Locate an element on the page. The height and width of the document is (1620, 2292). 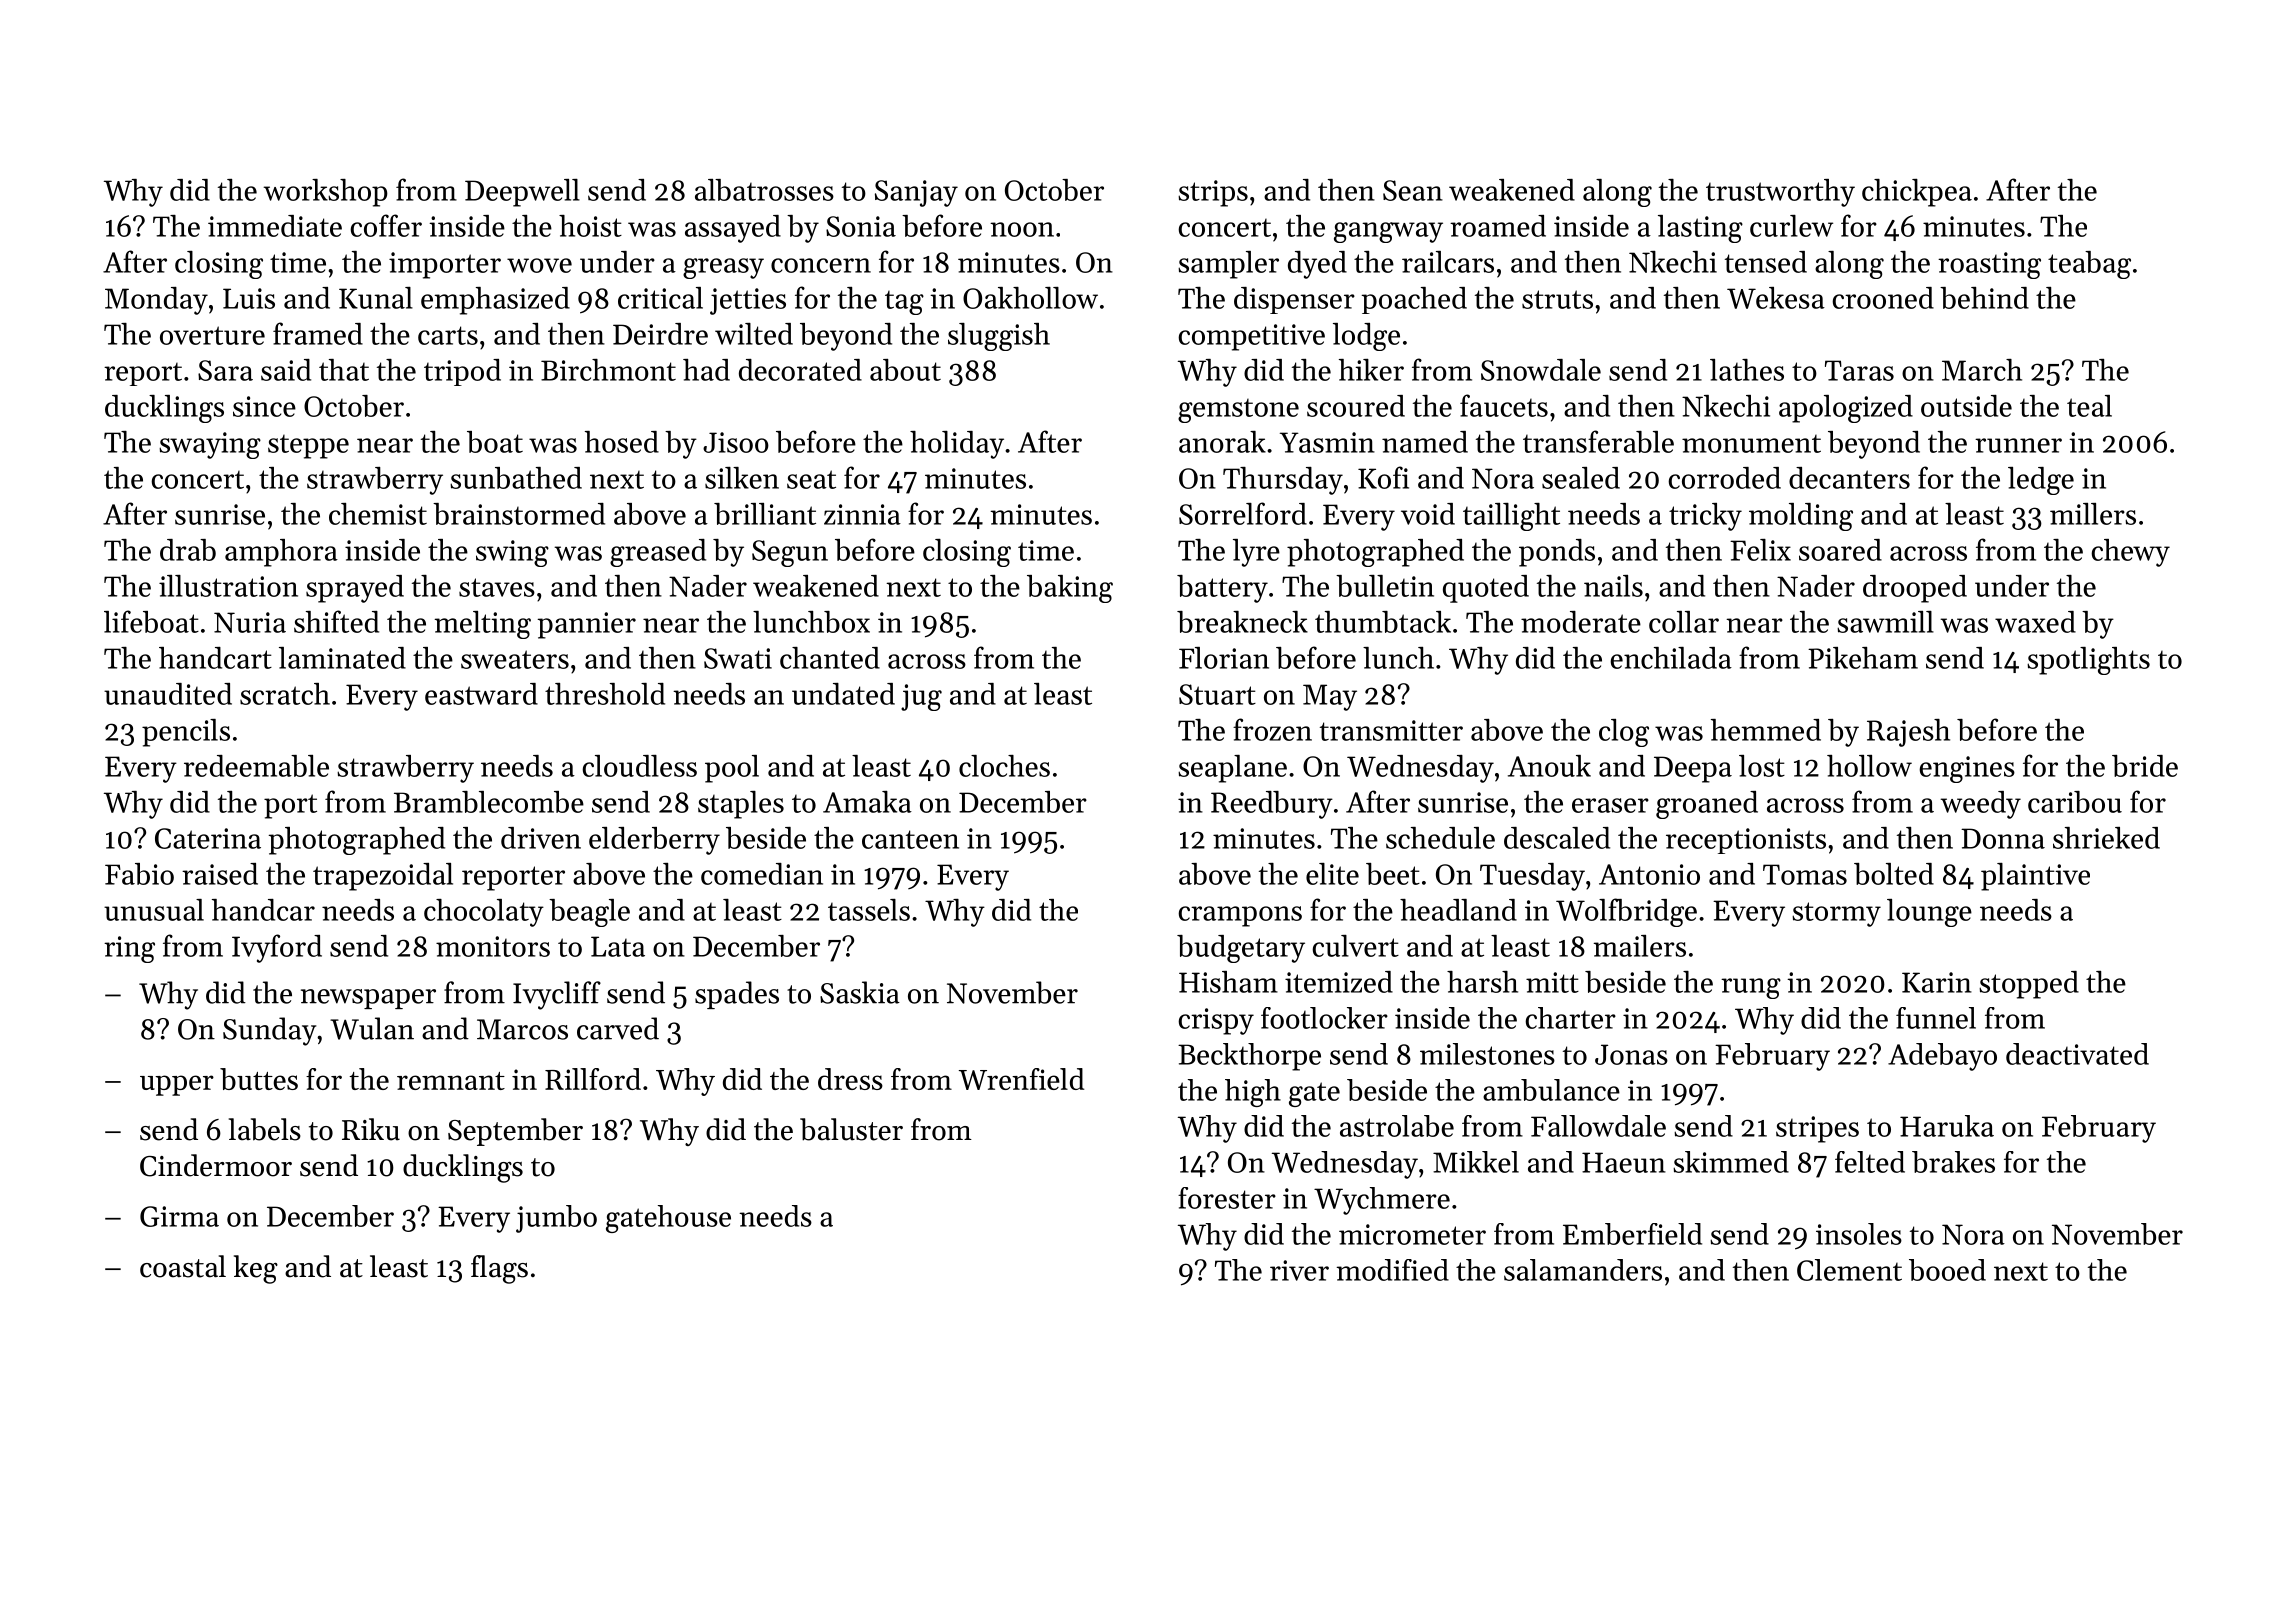
seaplane is located at coordinates (1232, 769).
